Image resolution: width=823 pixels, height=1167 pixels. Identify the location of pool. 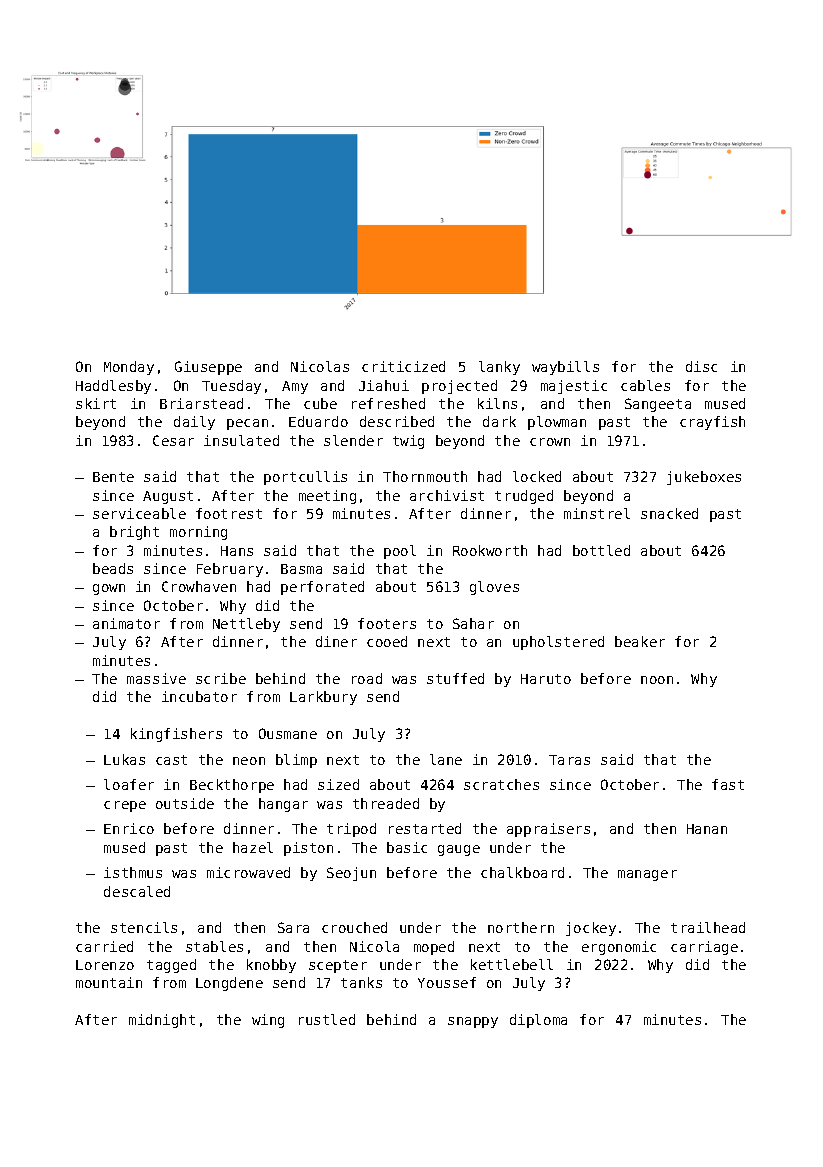
(400, 552).
